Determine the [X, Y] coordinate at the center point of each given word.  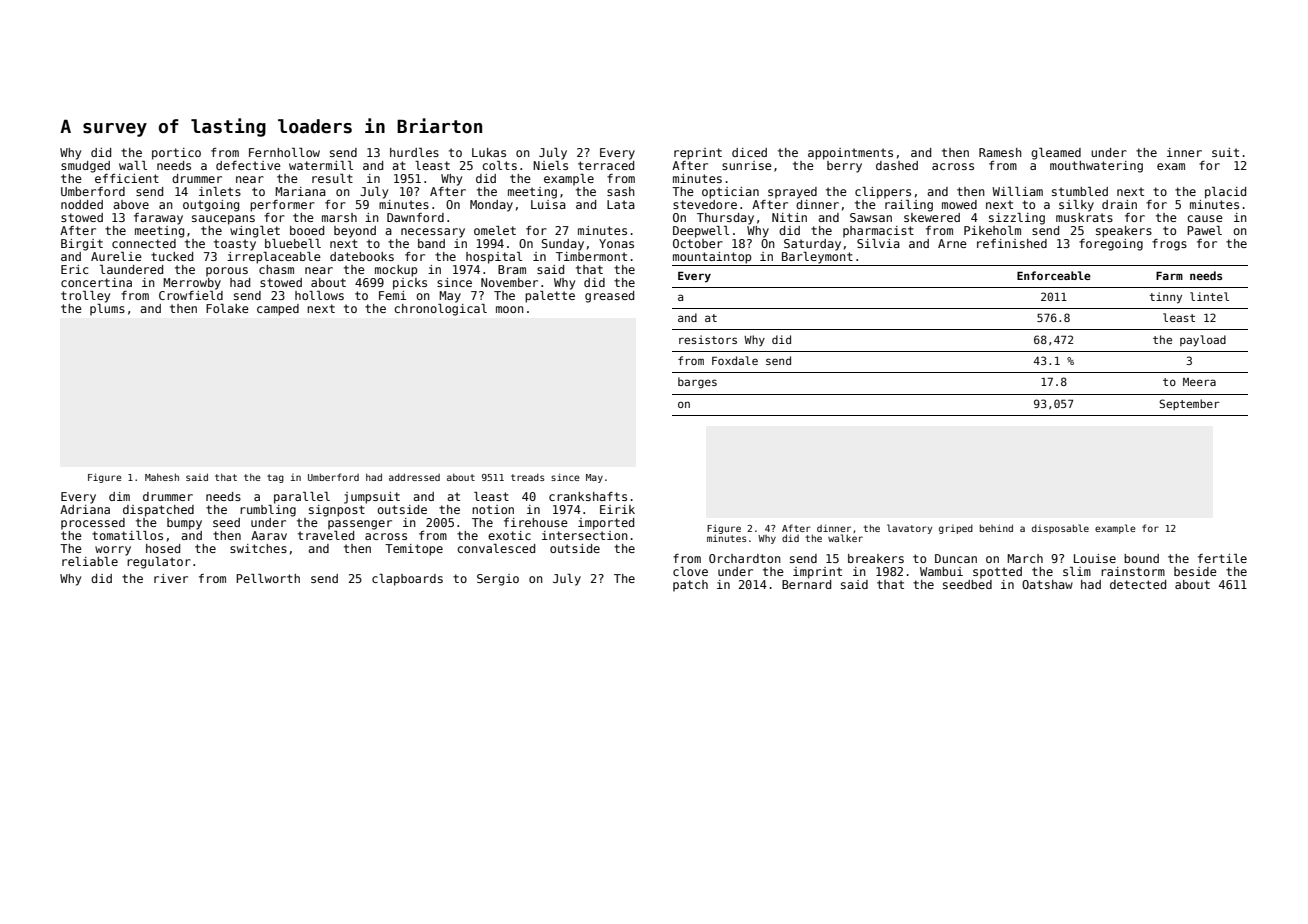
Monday [491, 206]
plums [107, 310]
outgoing [211, 206]
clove [690, 571]
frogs [1169, 245]
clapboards [407, 580]
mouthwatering [1096, 167]
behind [996, 528]
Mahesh [162, 477]
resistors [708, 339]
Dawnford [415, 217]
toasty [235, 245]
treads [527, 477]
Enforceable [1054, 275]
